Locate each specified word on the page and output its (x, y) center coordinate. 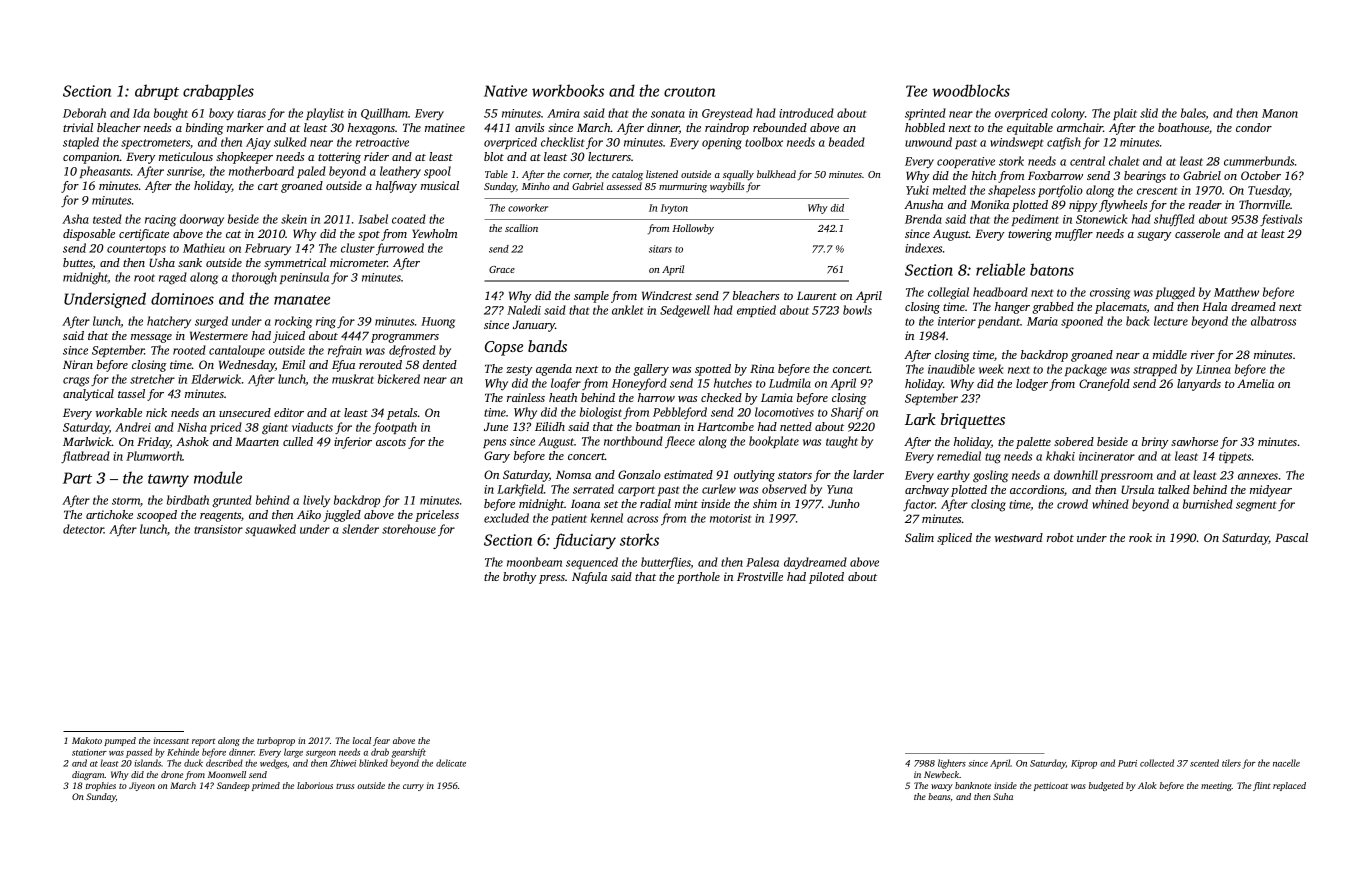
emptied (756, 311)
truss (345, 786)
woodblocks (971, 90)
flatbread (85, 457)
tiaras (251, 113)
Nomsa (573, 474)
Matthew (1236, 292)
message (151, 338)
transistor (218, 529)
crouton (689, 92)
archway (927, 491)
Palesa (762, 562)
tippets (1235, 457)
